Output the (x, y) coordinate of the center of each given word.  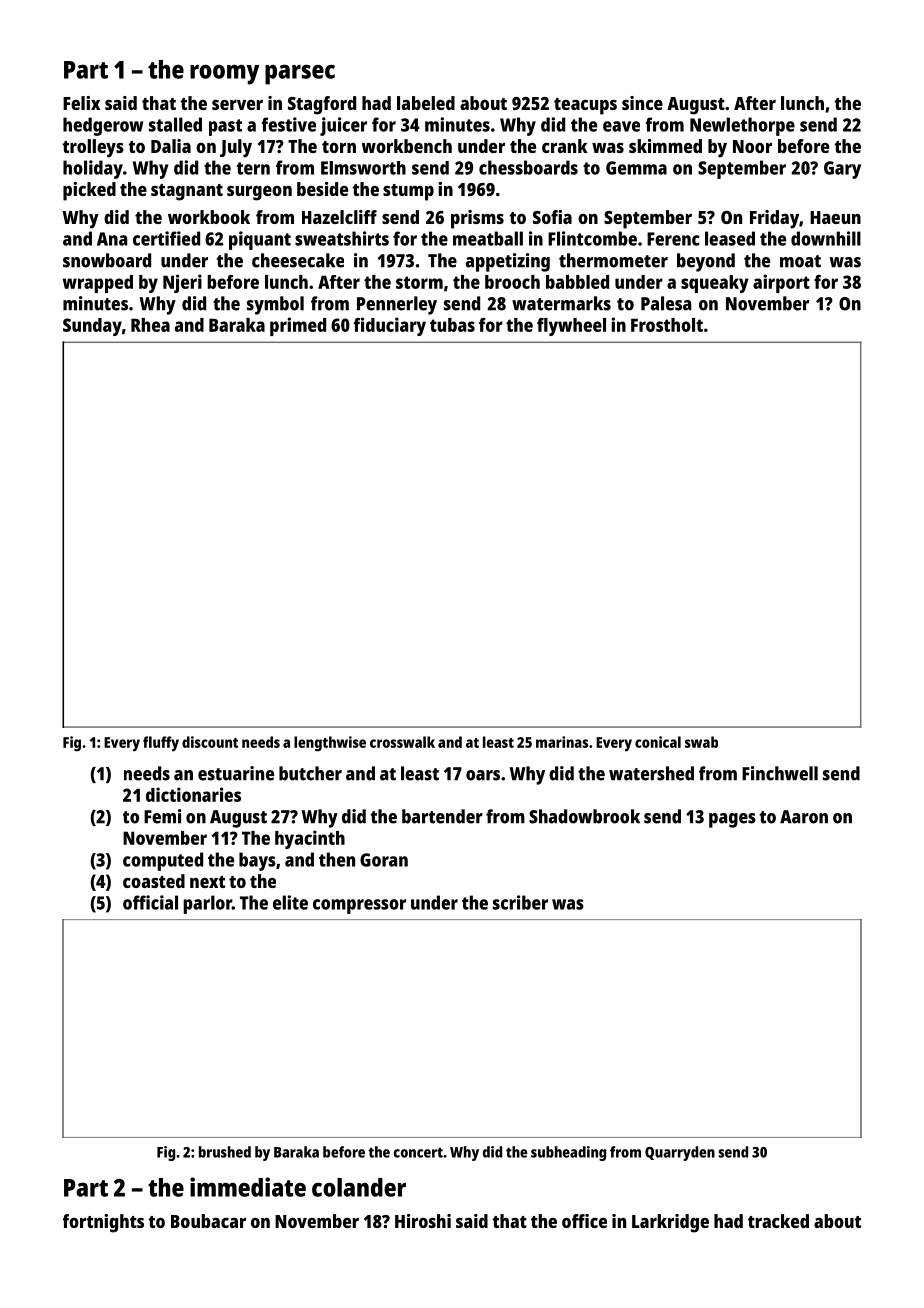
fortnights (103, 1223)
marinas (562, 742)
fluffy (161, 744)
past (225, 127)
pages (732, 820)
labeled (426, 103)
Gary (842, 170)
